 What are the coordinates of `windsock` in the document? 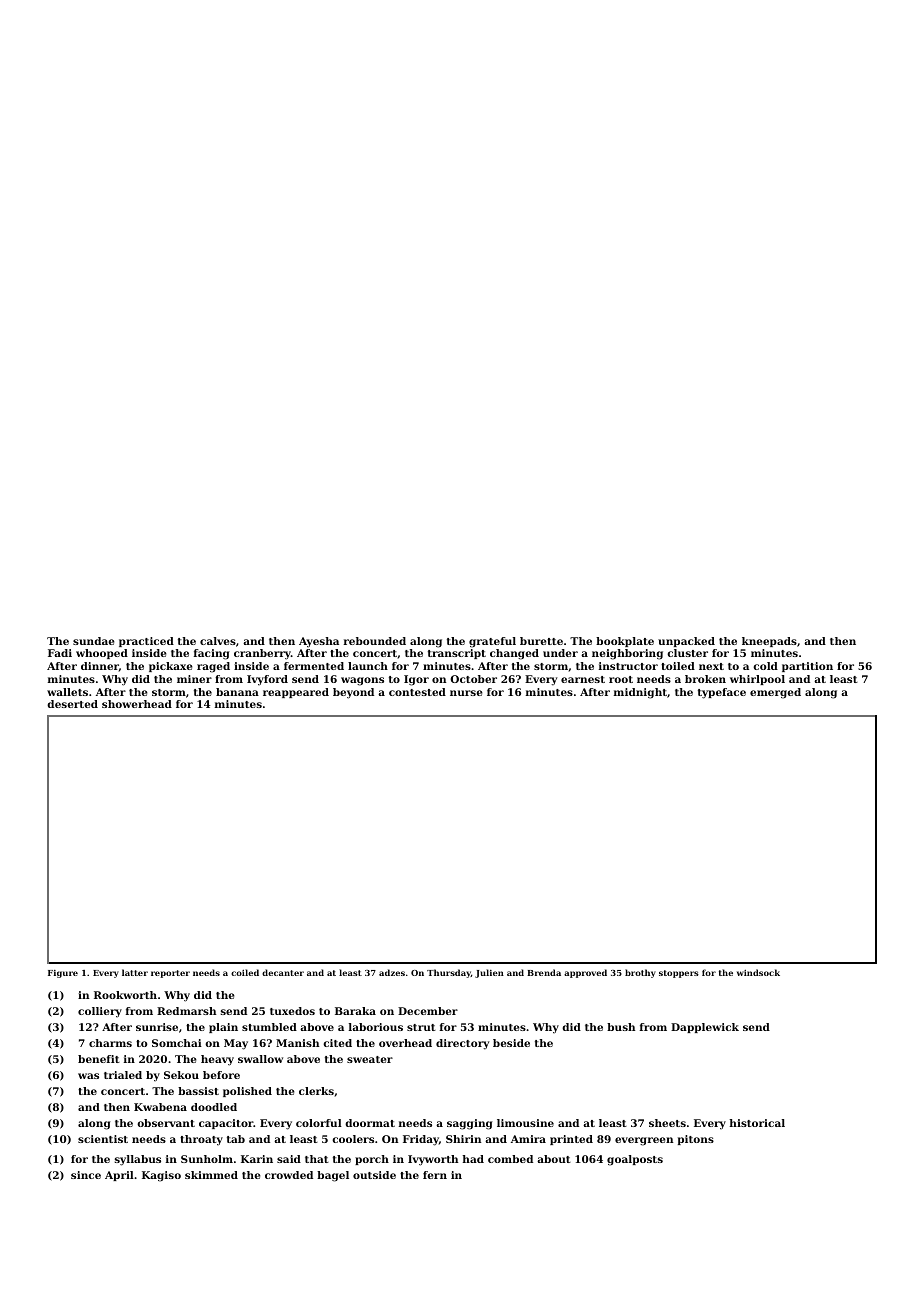 It's located at (758, 972).
